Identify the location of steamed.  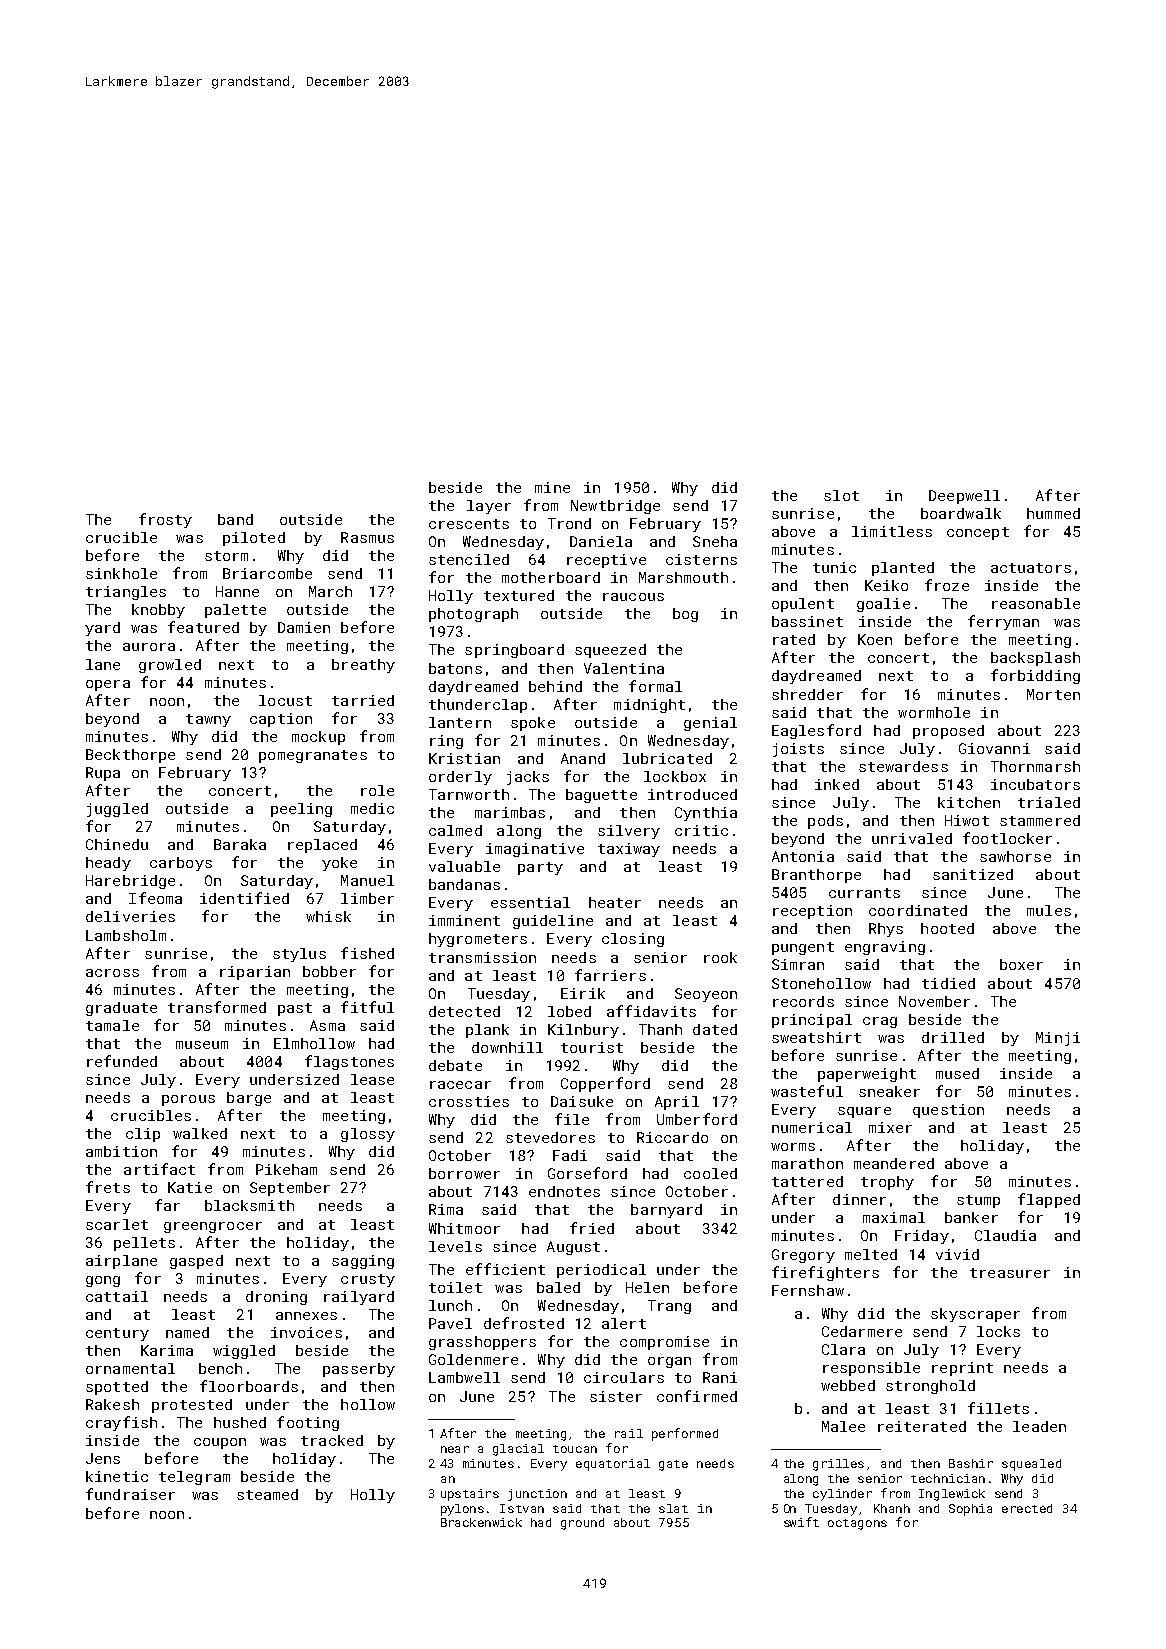
(267, 1494).
